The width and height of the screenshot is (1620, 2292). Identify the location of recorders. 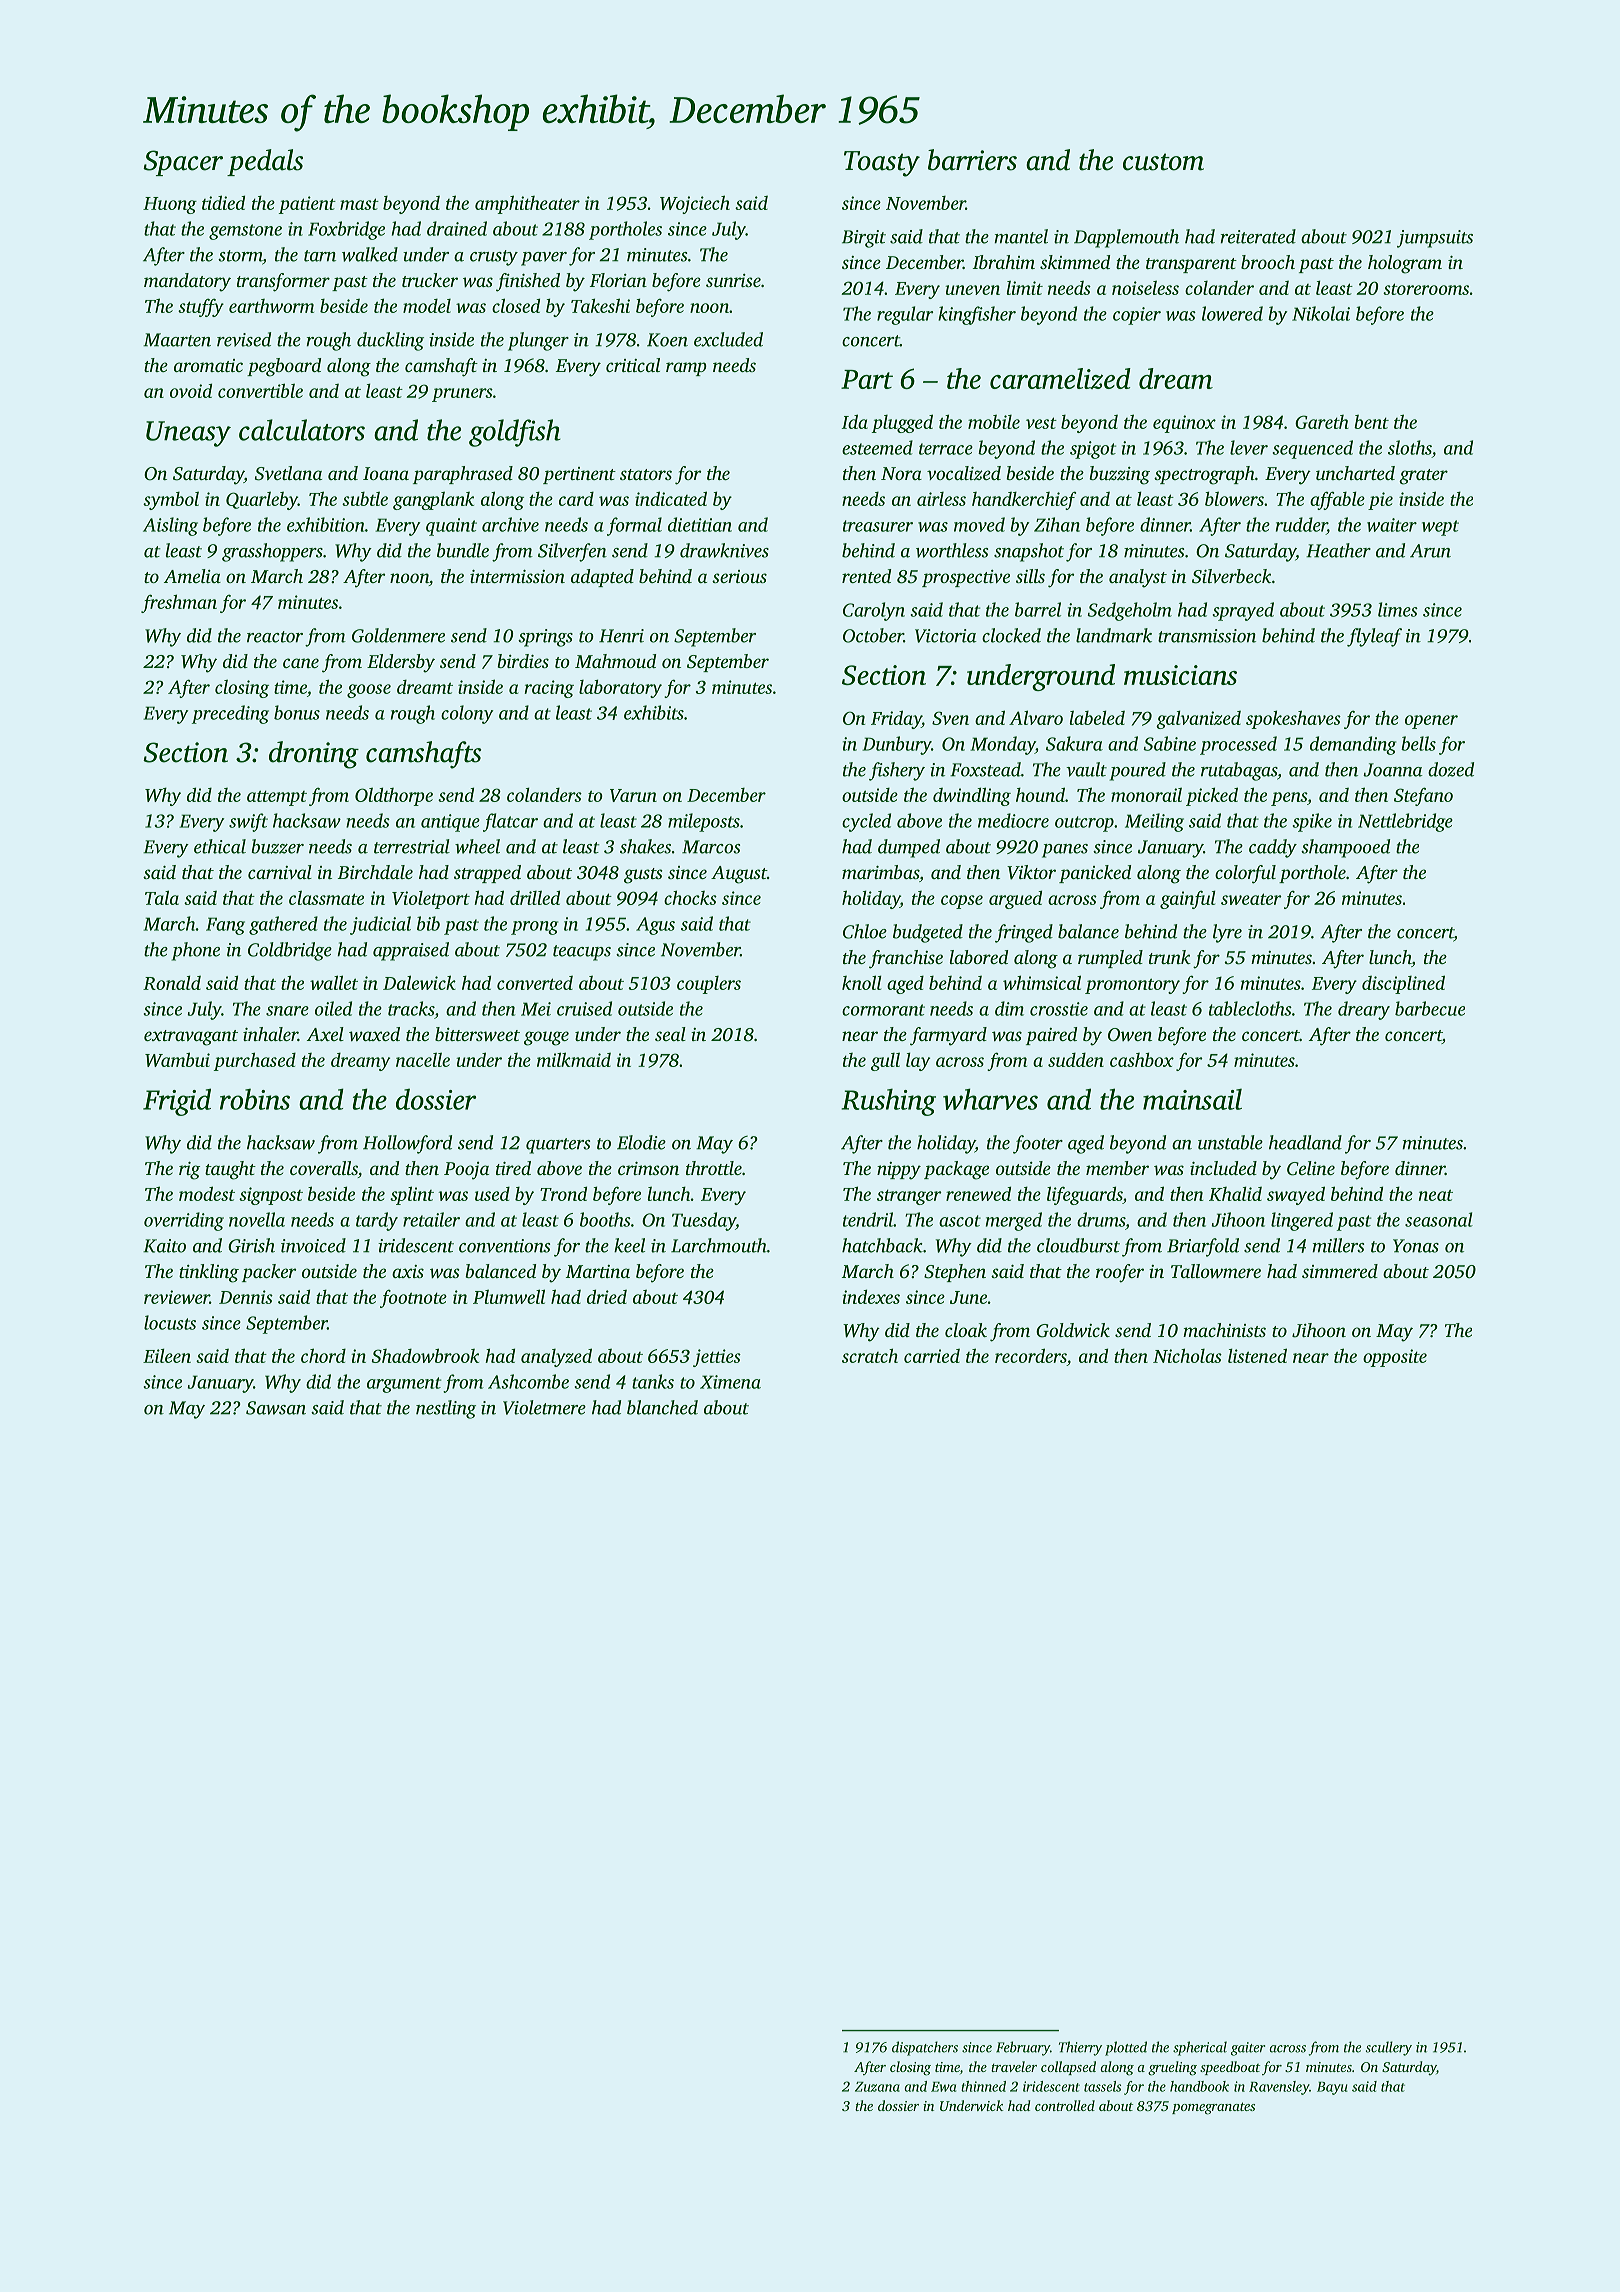
(1031, 1357).
